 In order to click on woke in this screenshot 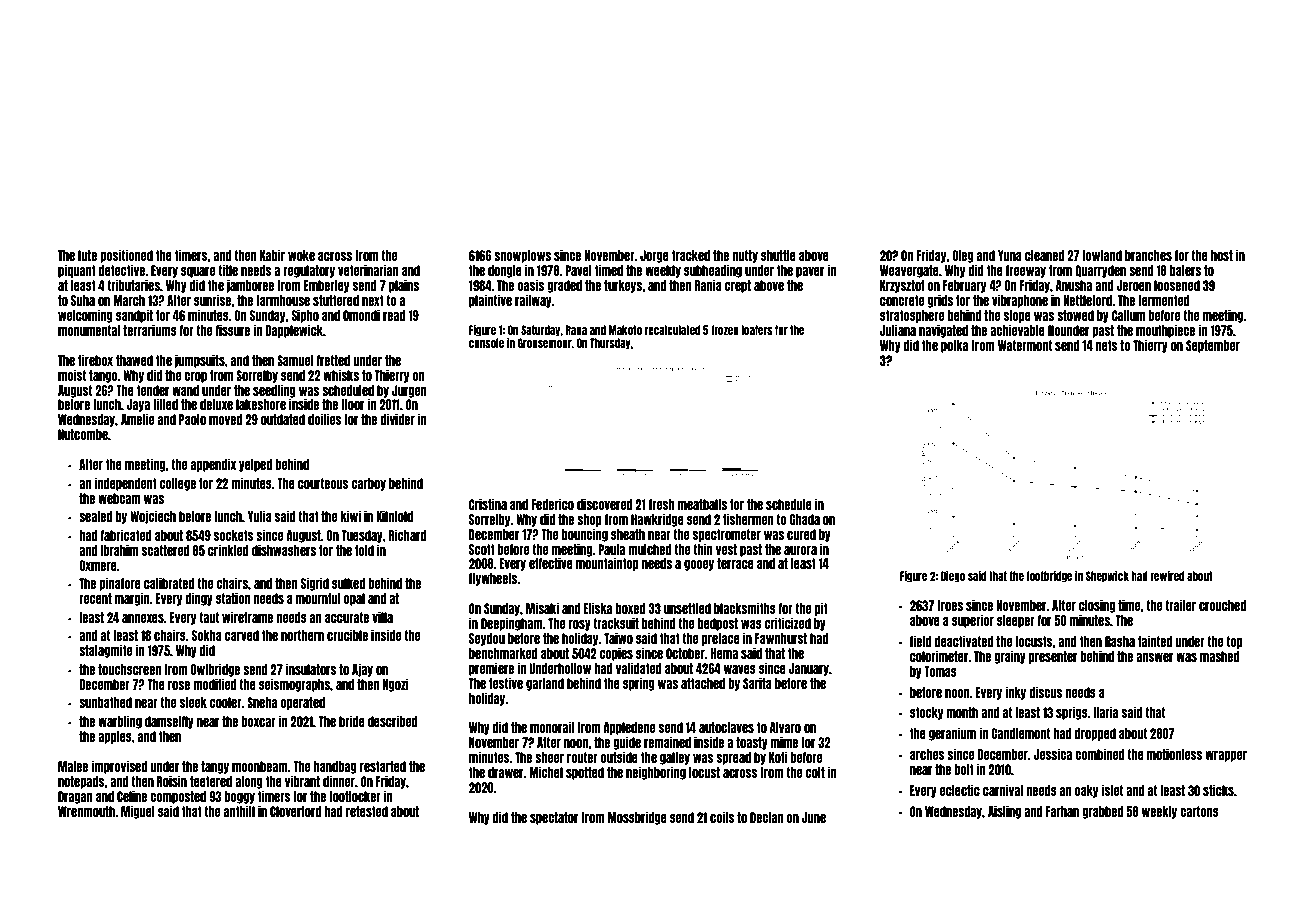, I will do `click(301, 255)`.
